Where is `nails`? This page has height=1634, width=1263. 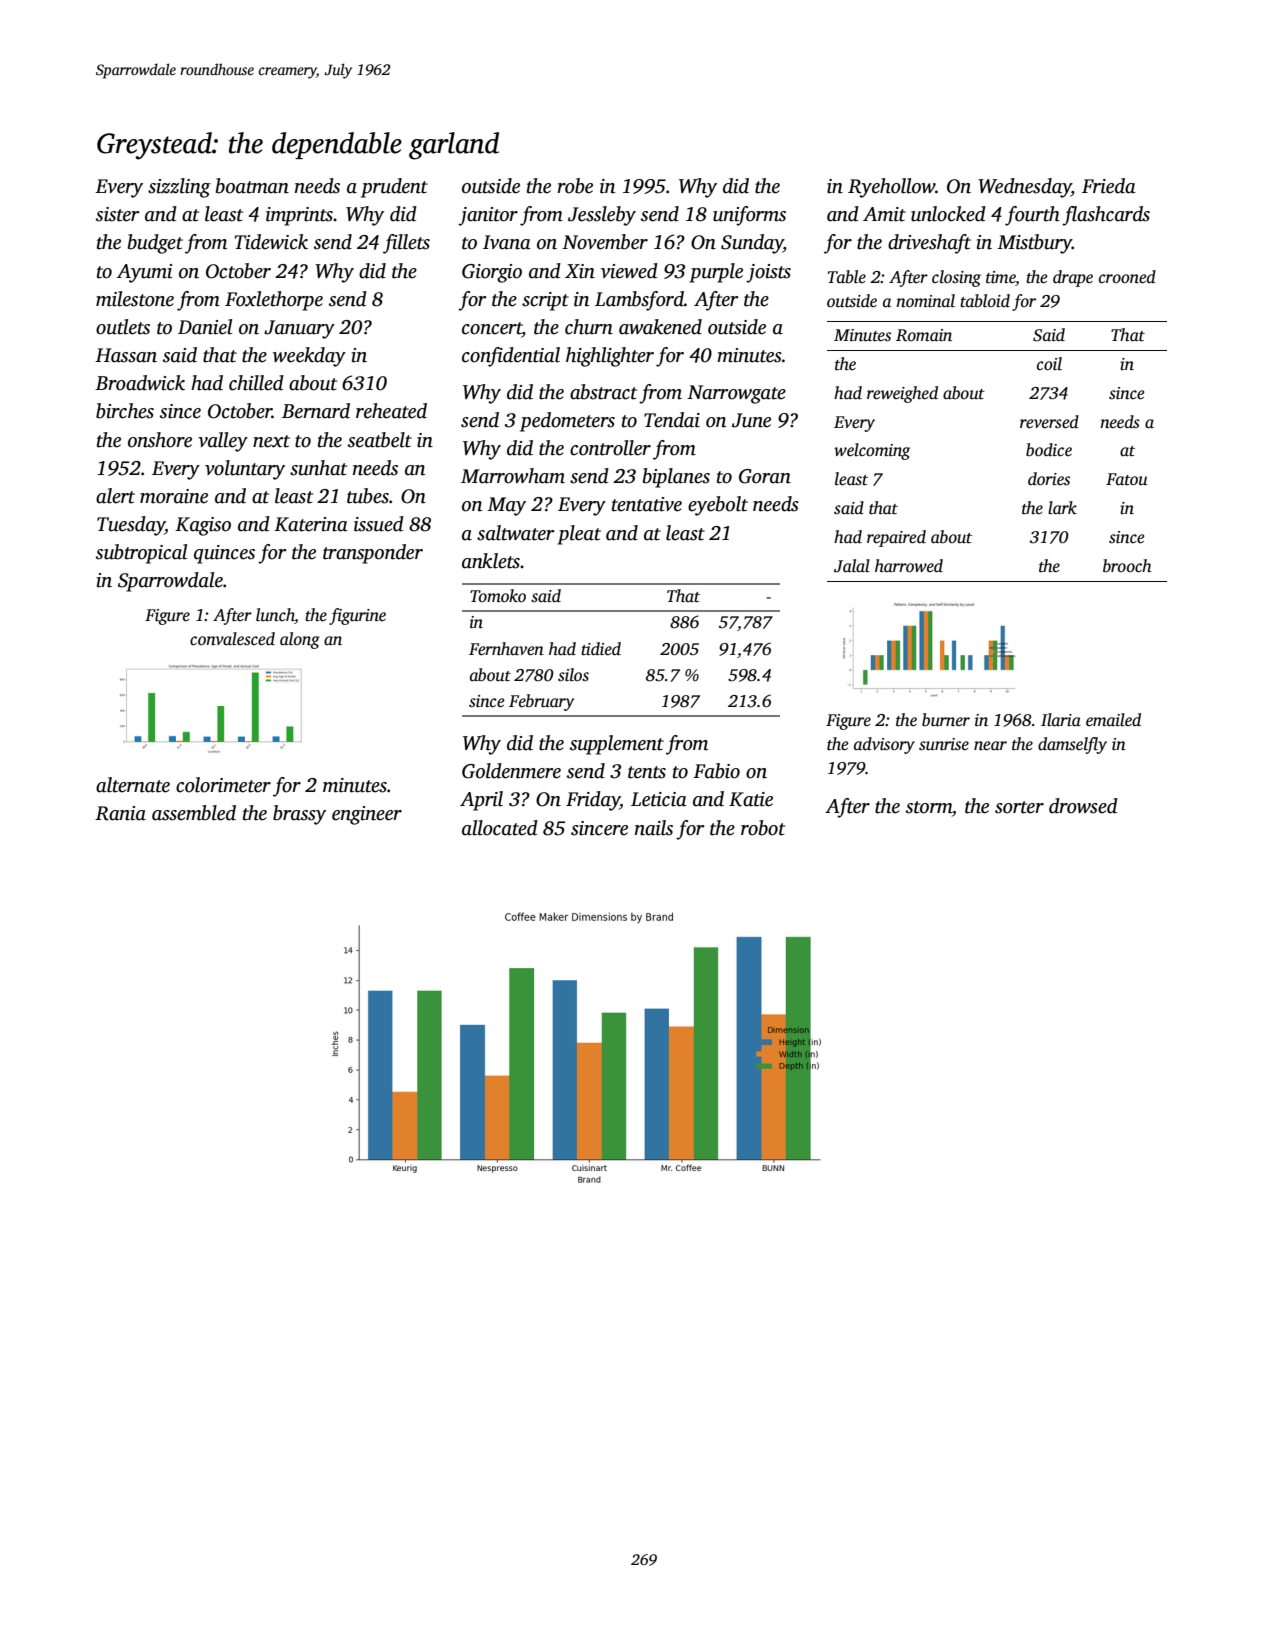 nails is located at coordinates (654, 828).
